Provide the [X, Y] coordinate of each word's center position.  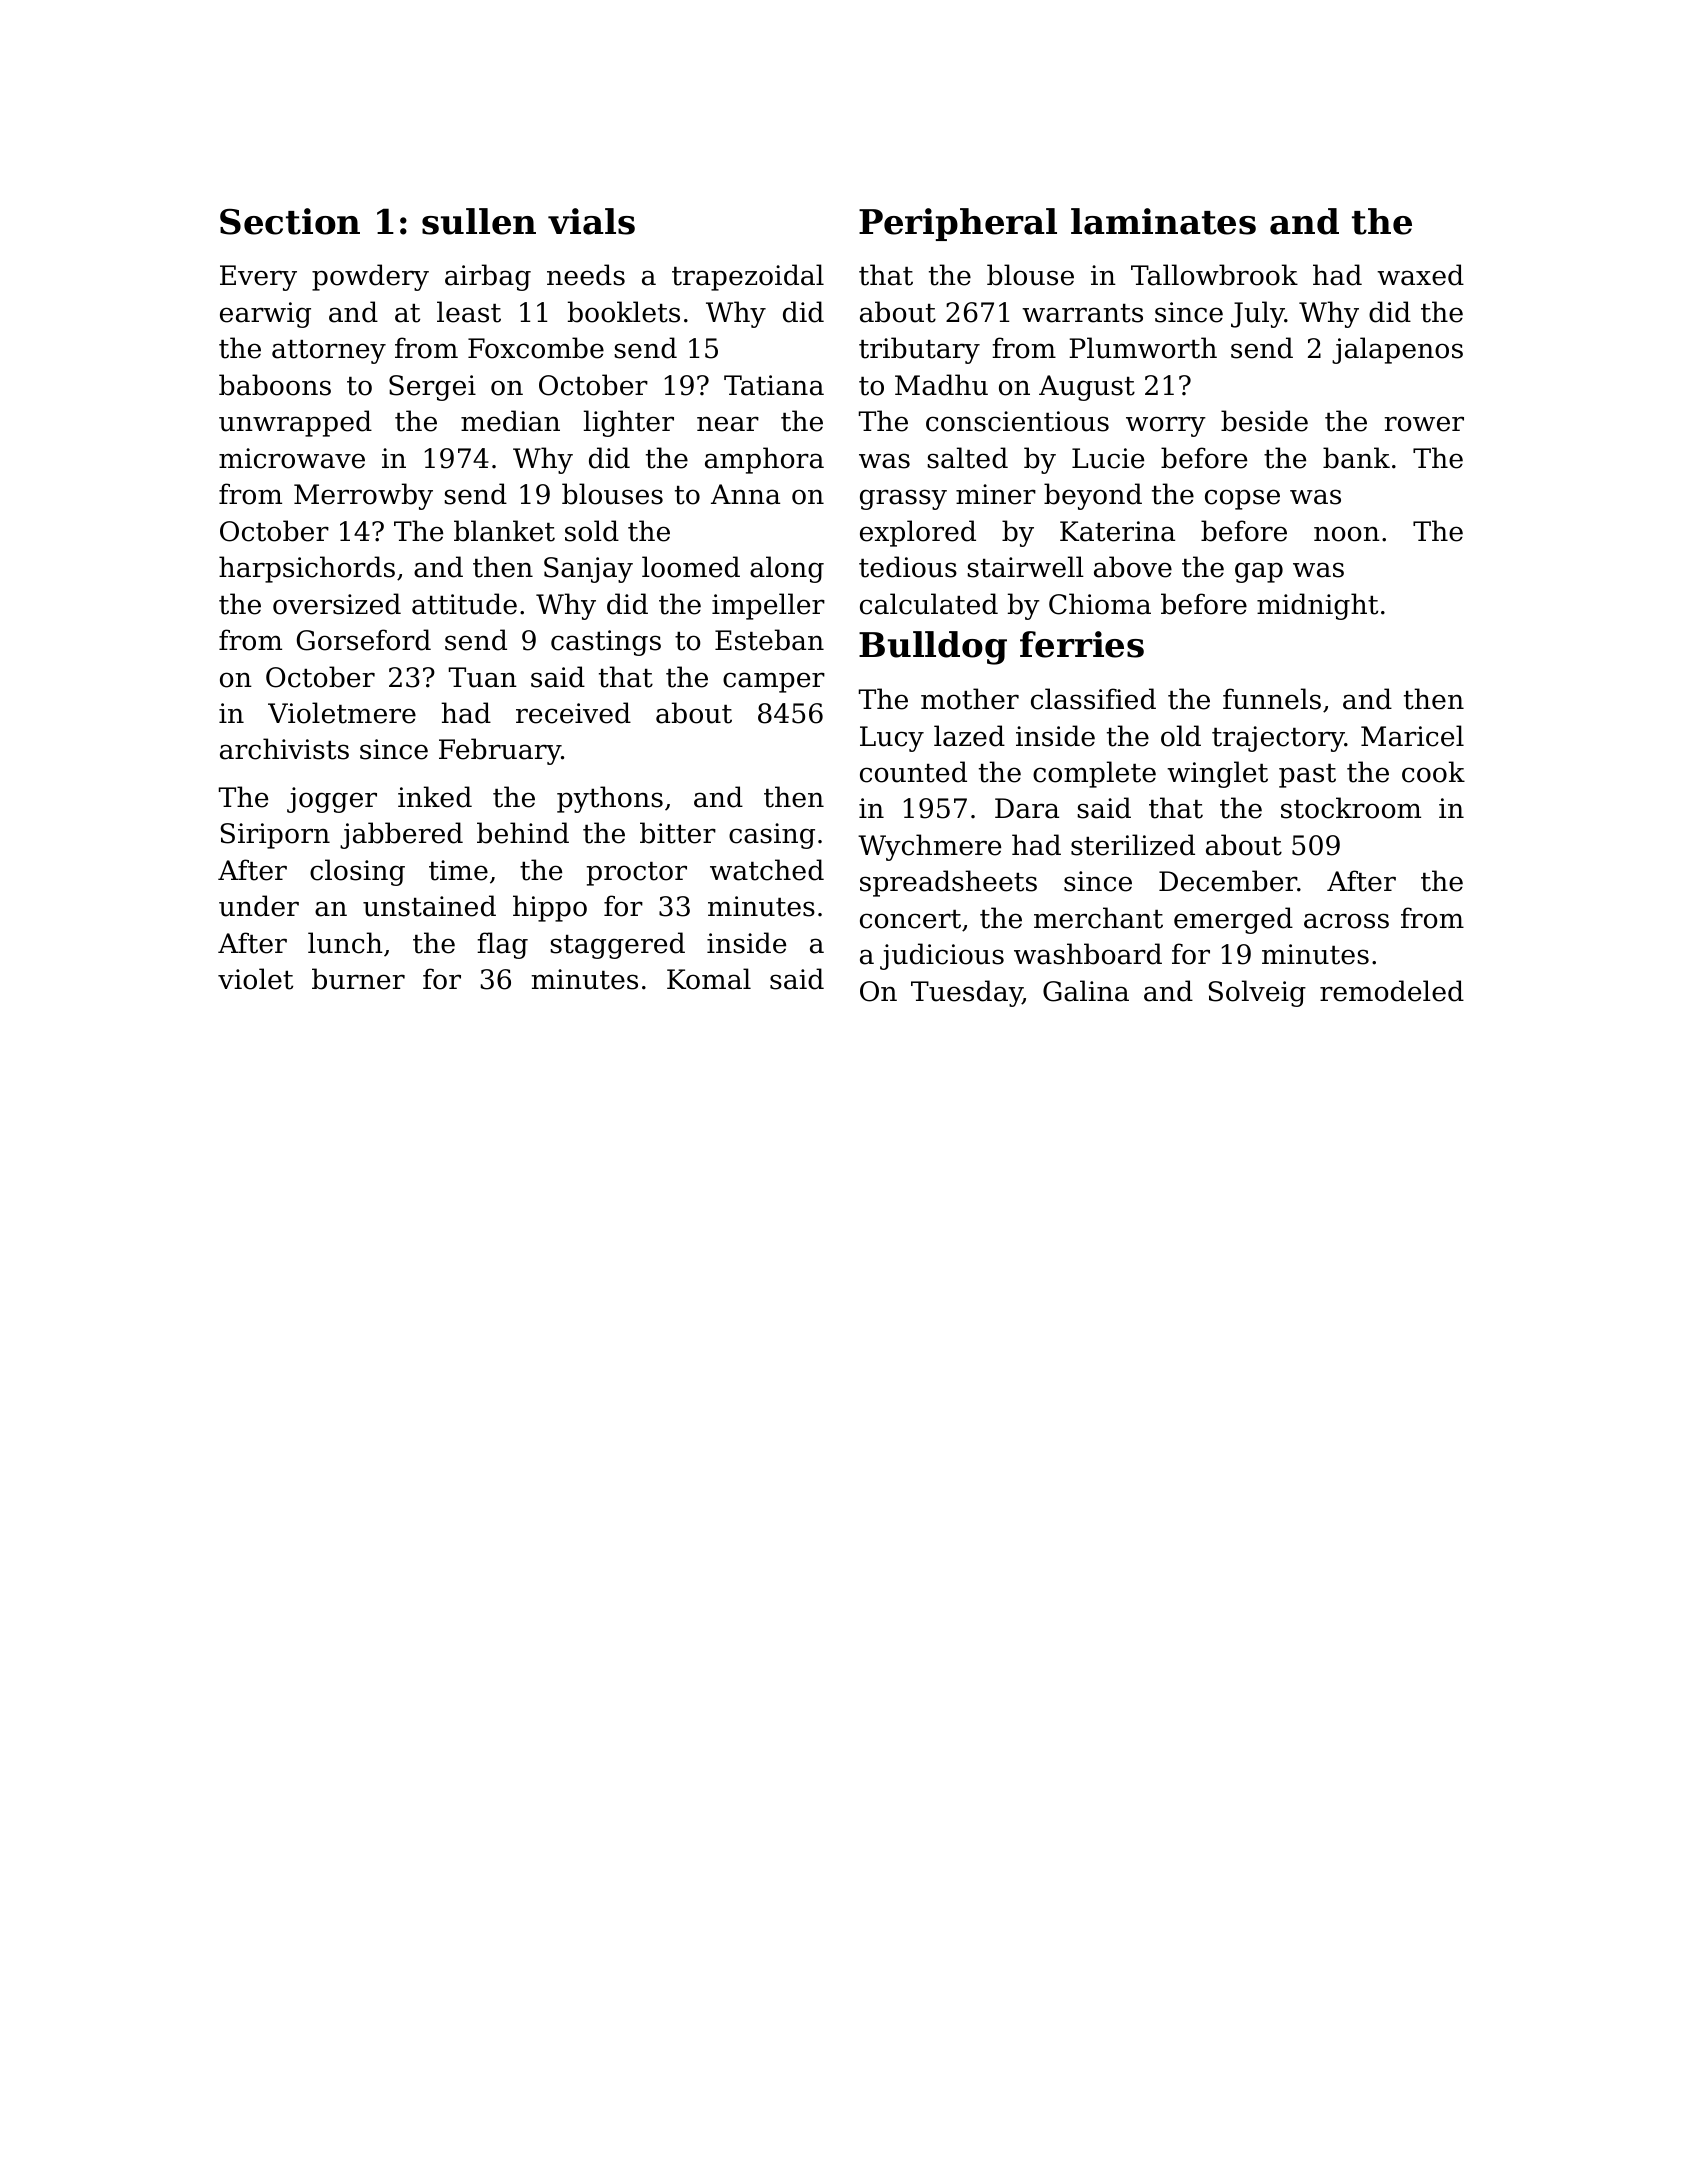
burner [358, 979]
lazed [969, 736]
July [1258, 314]
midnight [1317, 606]
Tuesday [967, 993]
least [469, 312]
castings [606, 643]
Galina [1086, 991]
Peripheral [958, 224]
